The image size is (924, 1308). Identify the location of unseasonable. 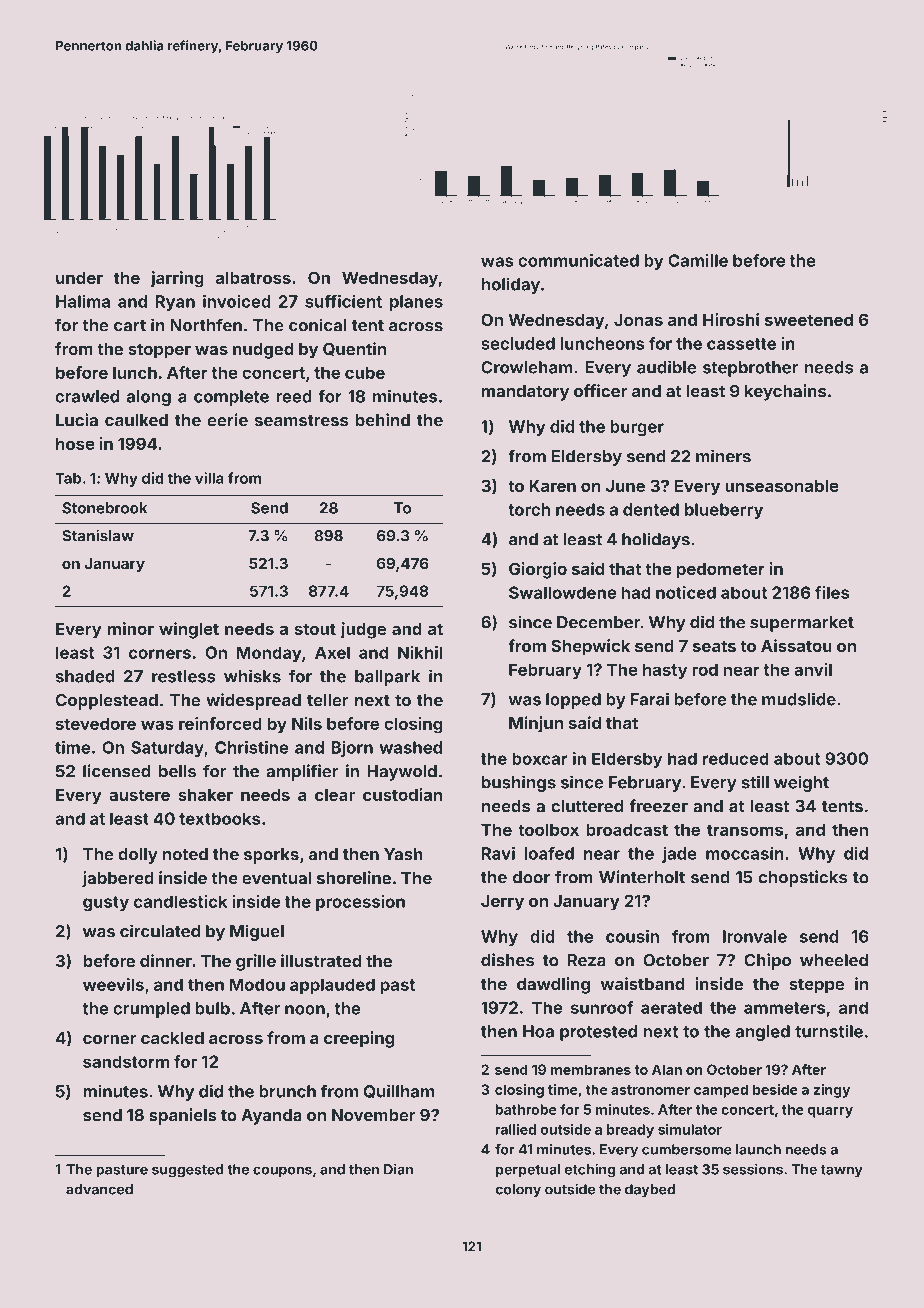
(782, 486).
